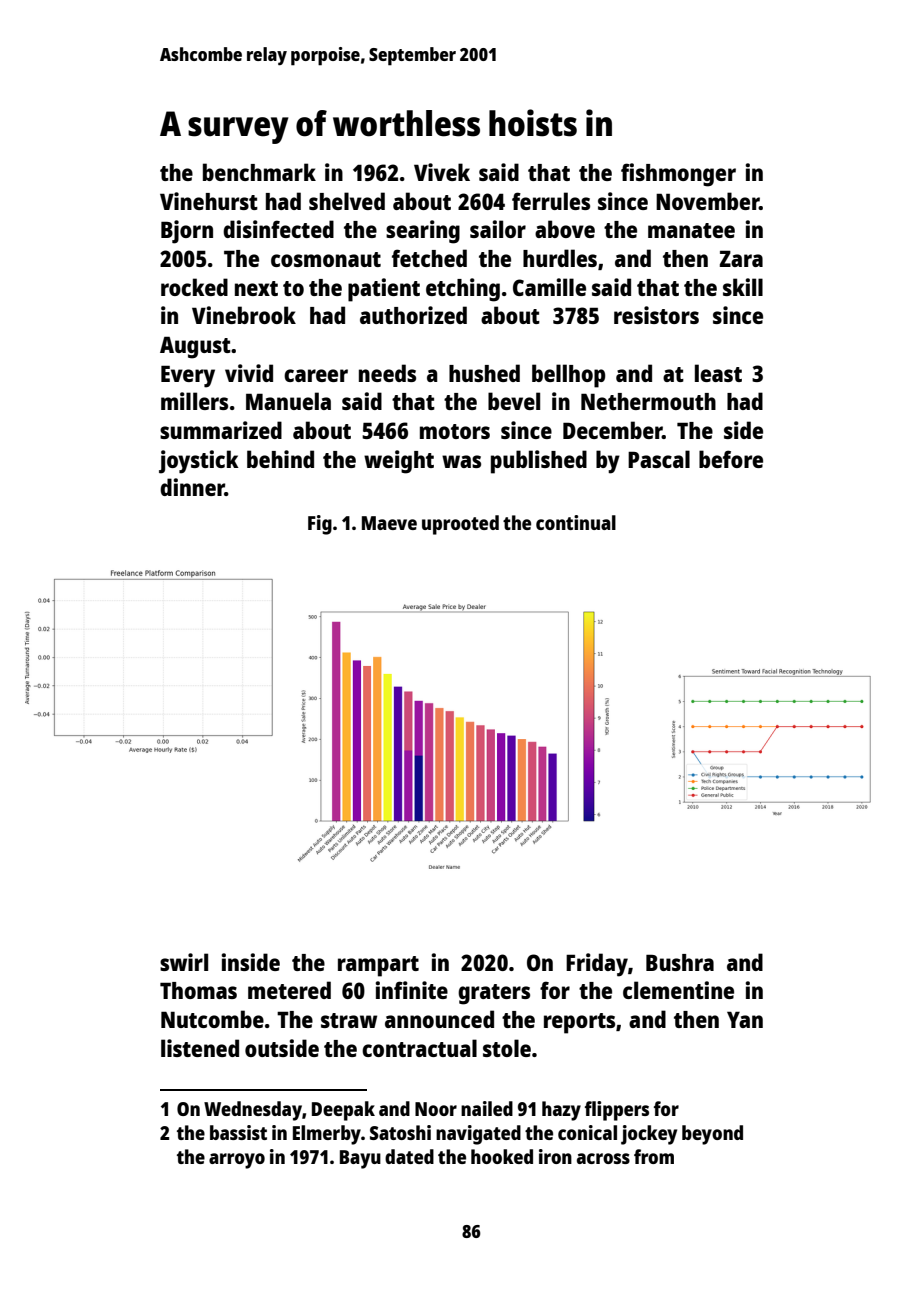  What do you see at coordinates (678, 990) in the page?
I see `clementine` at bounding box center [678, 990].
